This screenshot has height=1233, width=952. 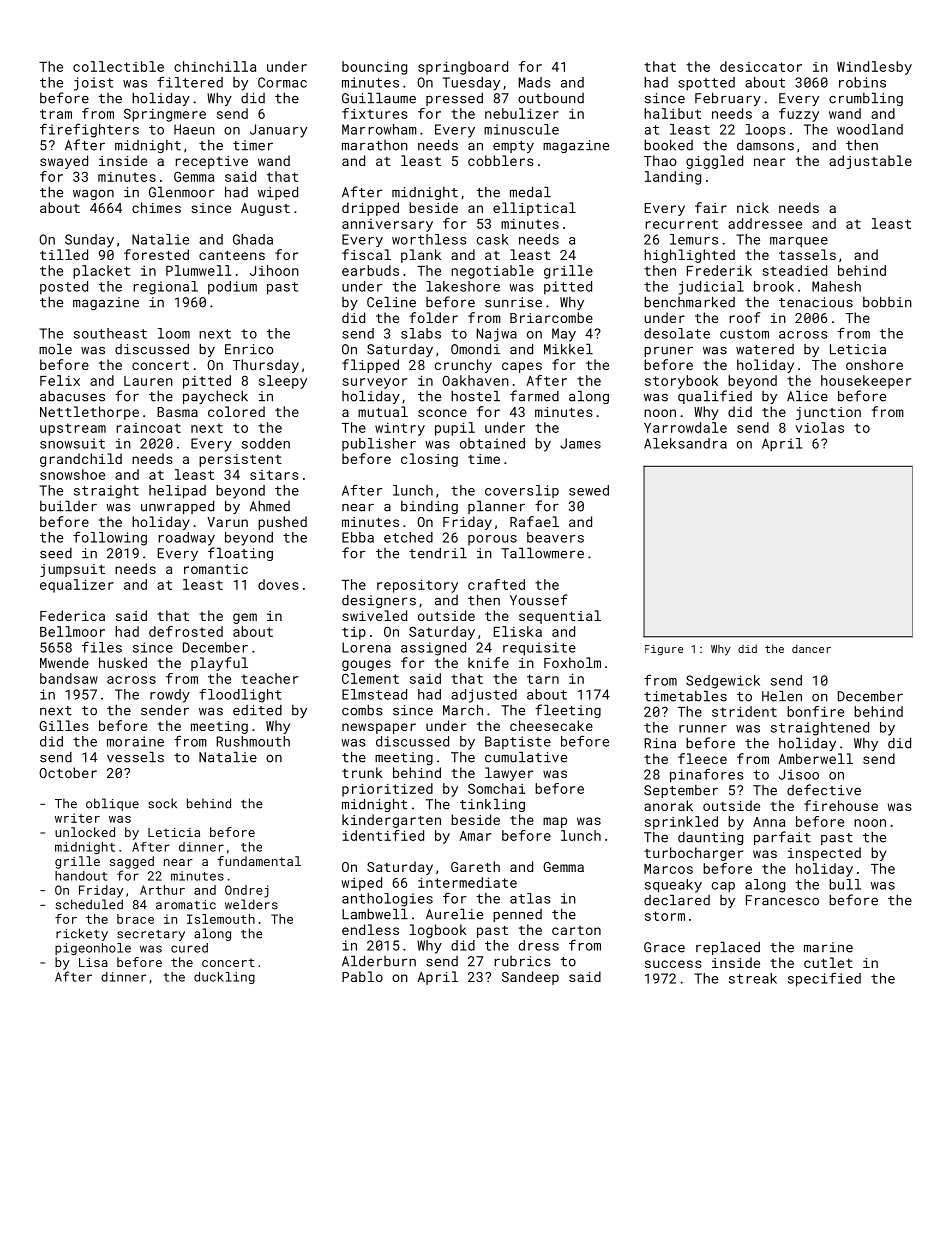 What do you see at coordinates (799, 242) in the screenshot?
I see `marquee` at bounding box center [799, 242].
